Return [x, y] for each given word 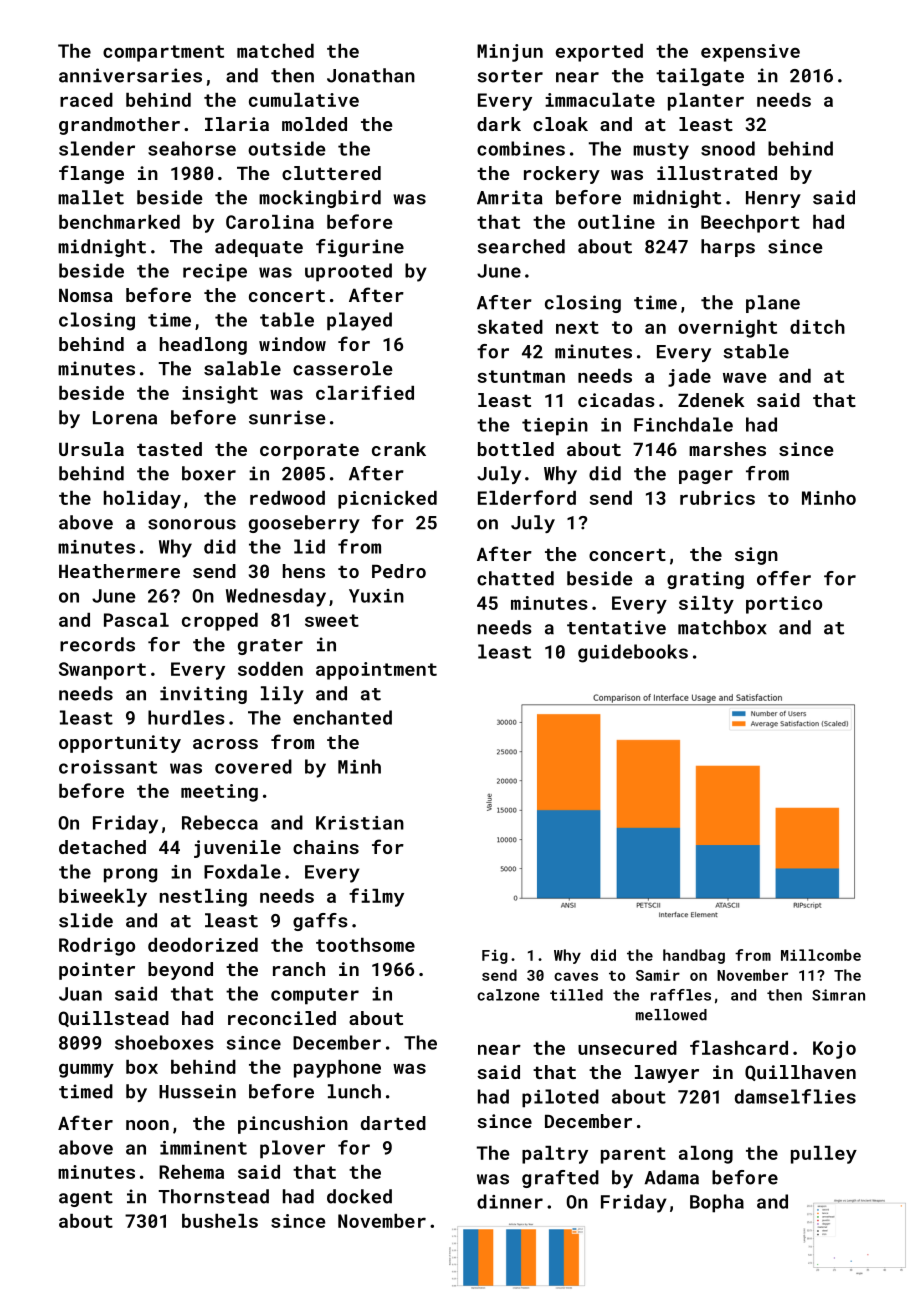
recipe [215, 273]
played [359, 321]
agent [86, 1199]
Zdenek [711, 400]
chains [326, 847]
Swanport [102, 671]
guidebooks [633, 653]
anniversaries [130, 75]
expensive [750, 53]
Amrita [510, 197]
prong [130, 875]
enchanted [342, 717]
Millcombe [821, 955]
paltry [555, 1155]
